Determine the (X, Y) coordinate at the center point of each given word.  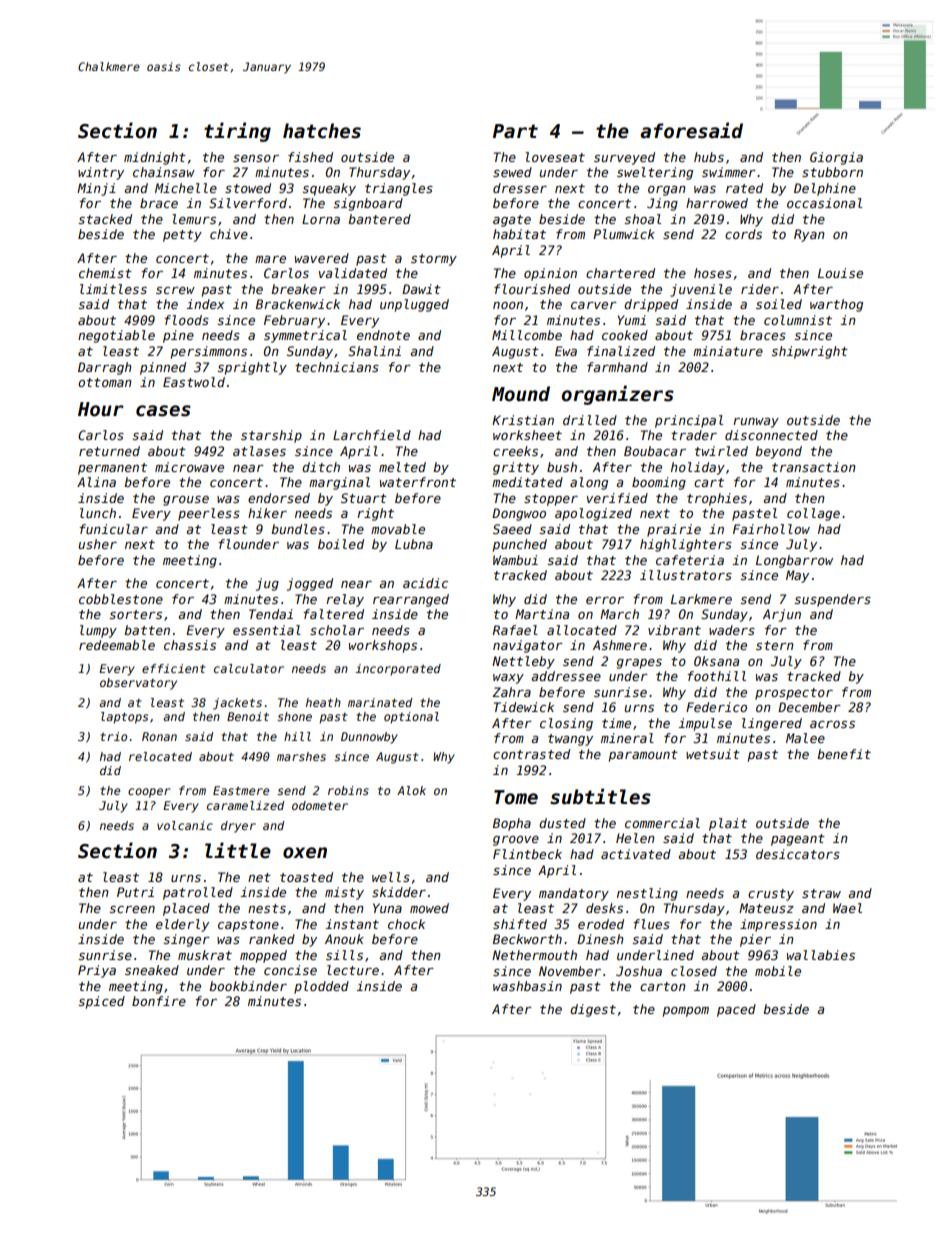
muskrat (205, 955)
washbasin (527, 986)
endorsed (279, 498)
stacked (105, 219)
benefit (844, 754)
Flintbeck (527, 854)
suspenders (832, 600)
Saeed (512, 529)
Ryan (809, 235)
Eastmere (241, 790)
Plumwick (624, 234)
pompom (686, 1012)
